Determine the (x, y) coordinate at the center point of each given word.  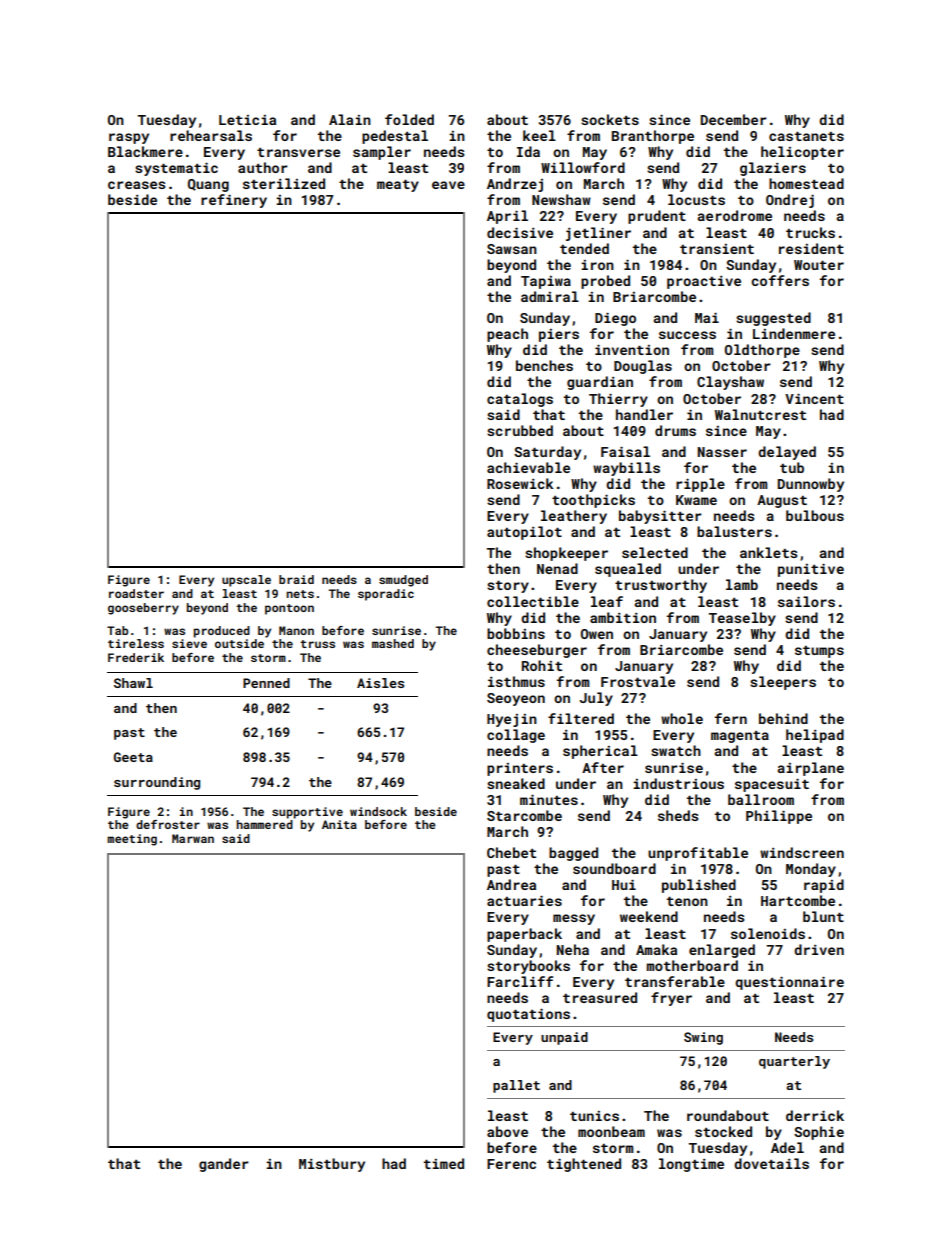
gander (224, 1165)
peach (507, 335)
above (507, 1131)
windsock (378, 811)
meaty (398, 186)
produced (222, 632)
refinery (234, 201)
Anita (339, 824)
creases (137, 185)
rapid (824, 886)
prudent (657, 217)
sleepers (783, 683)
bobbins (516, 633)
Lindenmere (794, 333)
